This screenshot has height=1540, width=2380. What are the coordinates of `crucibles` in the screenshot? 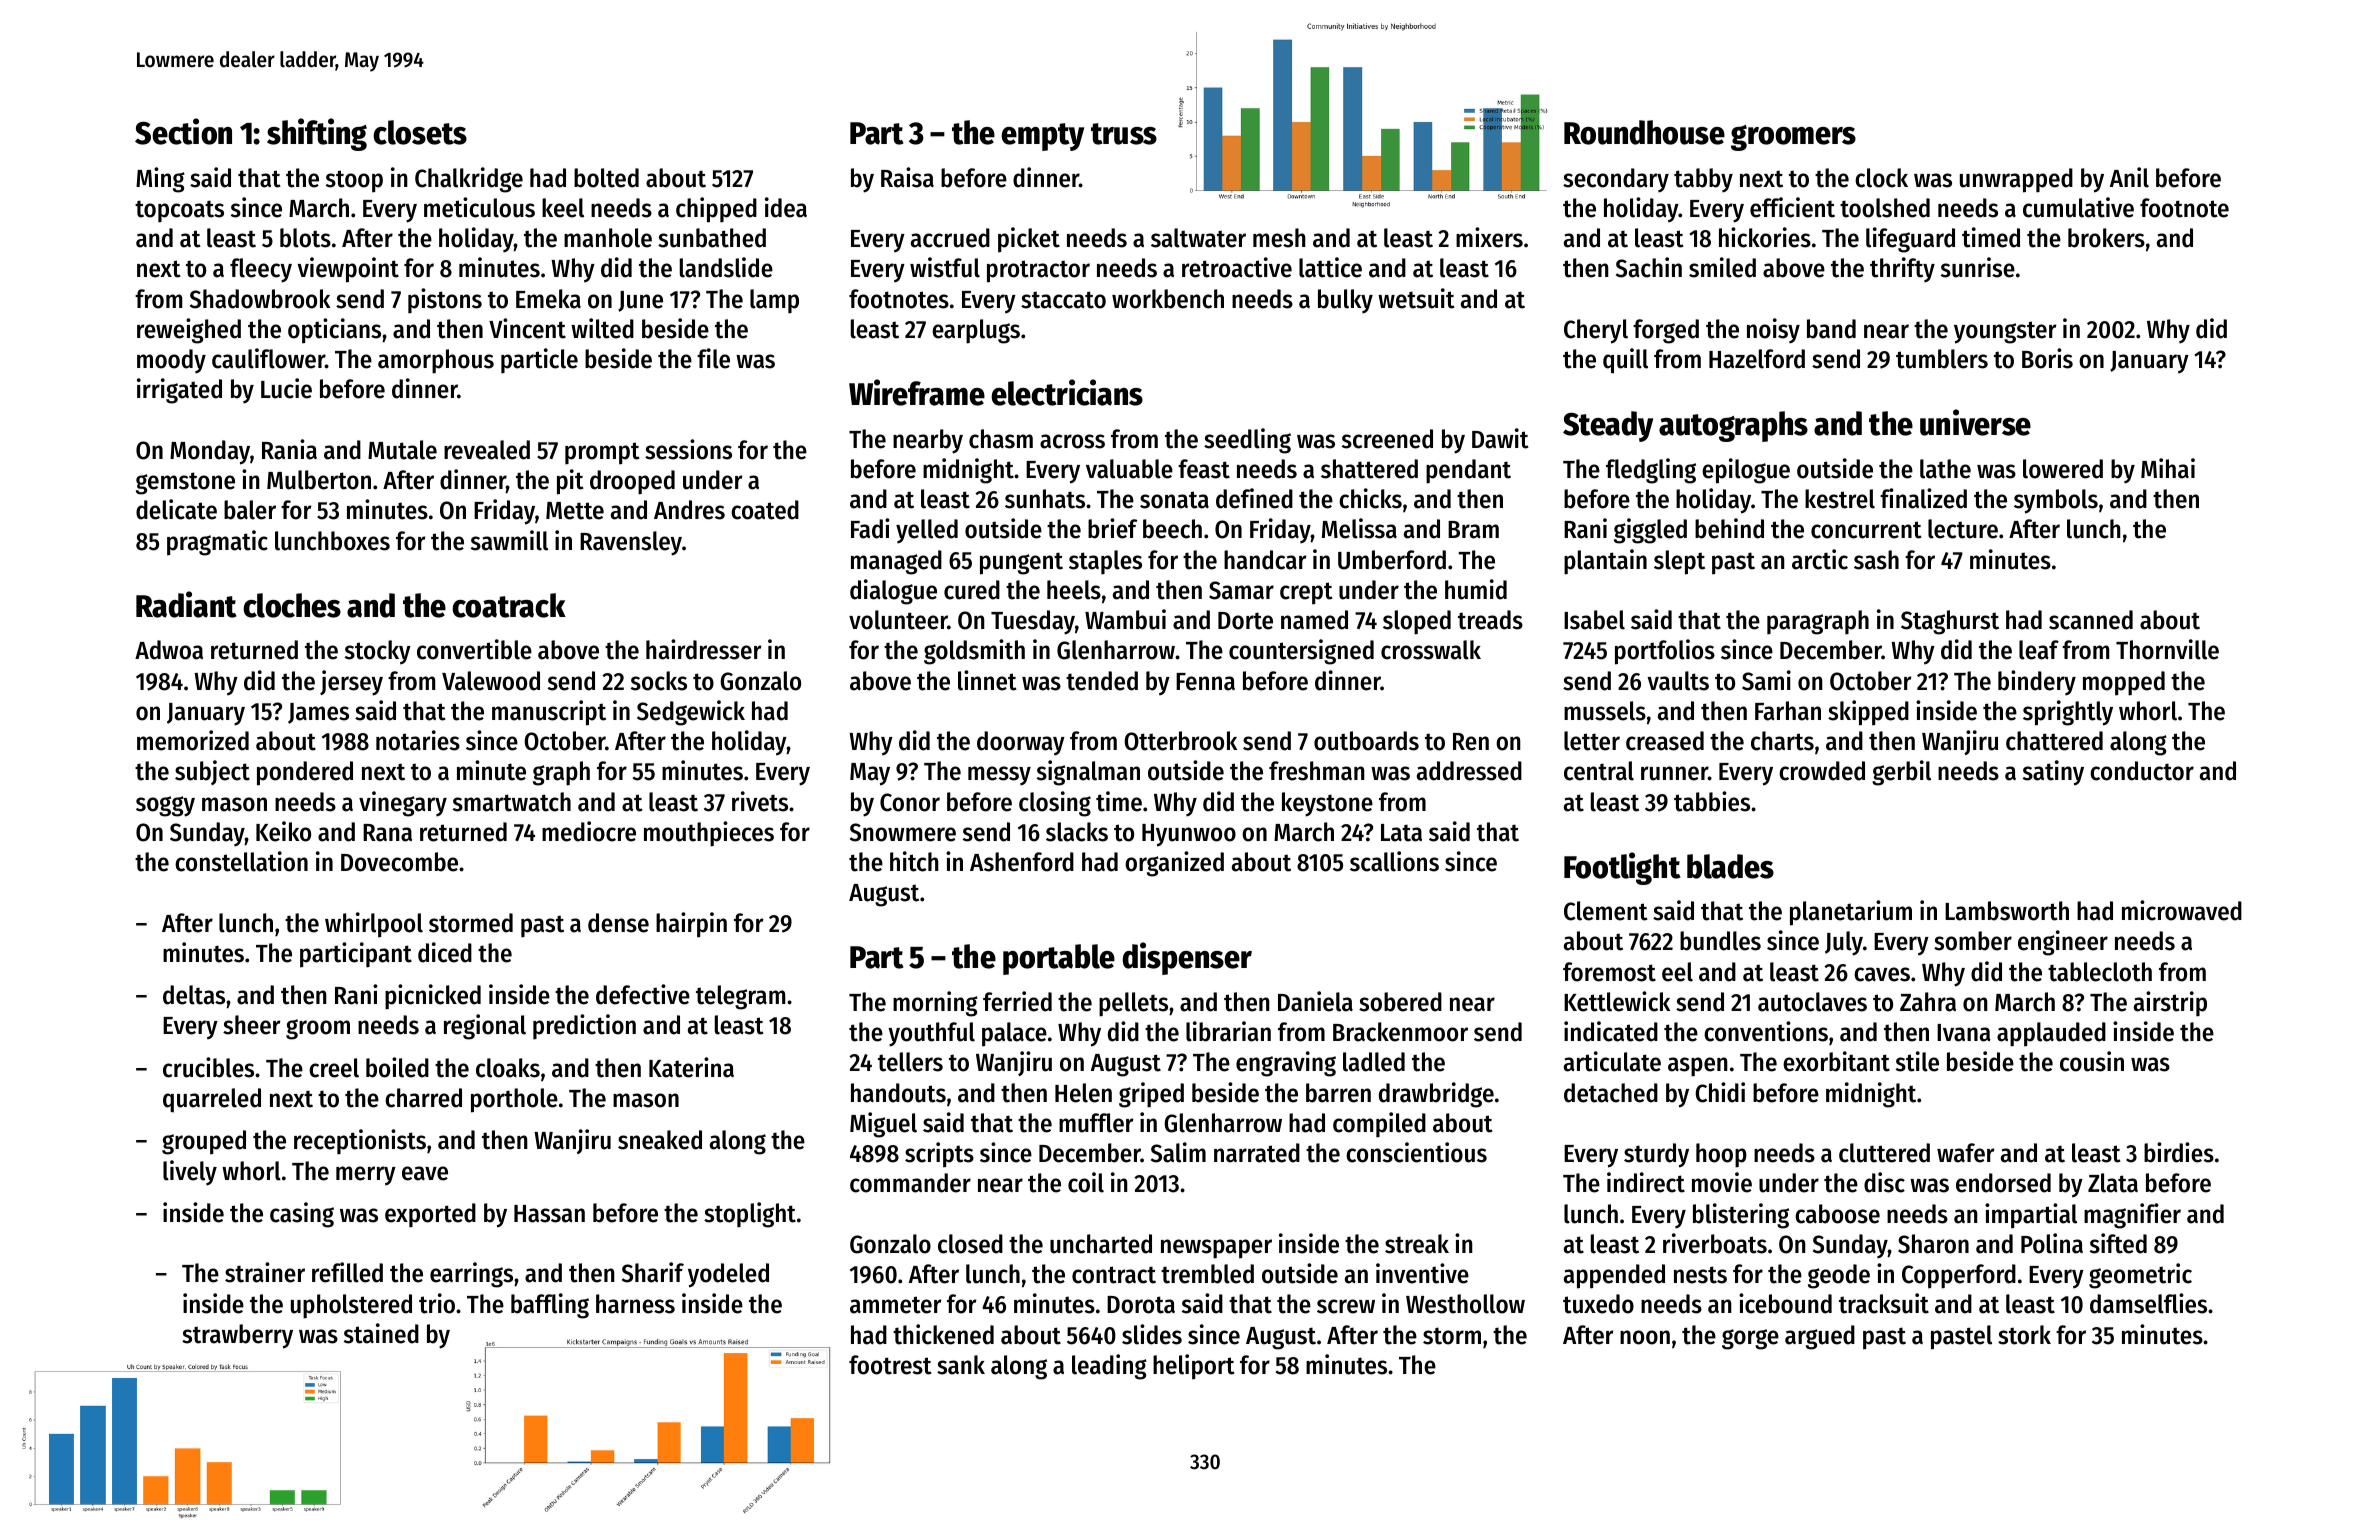 It's located at (208, 1067).
